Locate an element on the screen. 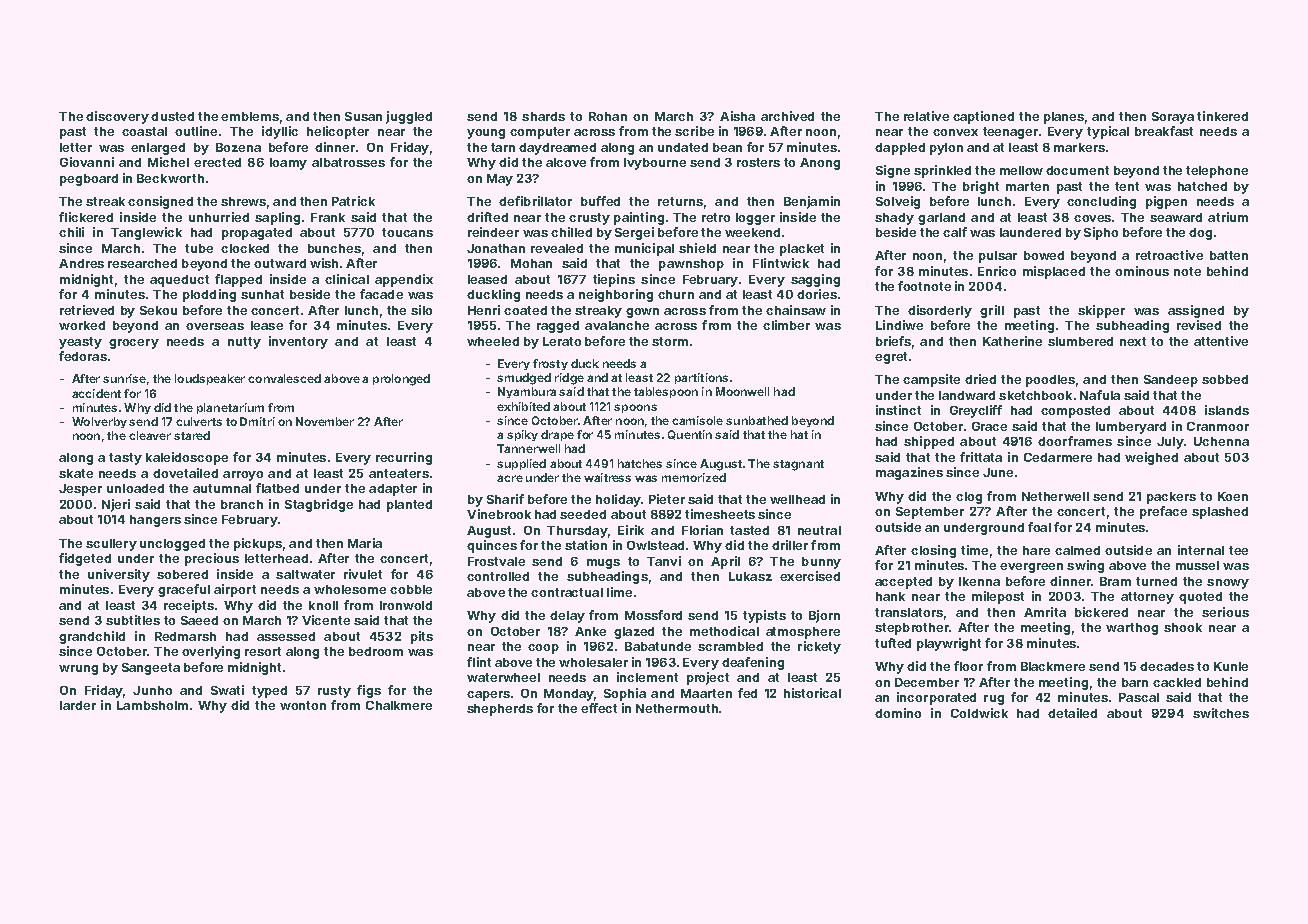  splashed is located at coordinates (1220, 513).
